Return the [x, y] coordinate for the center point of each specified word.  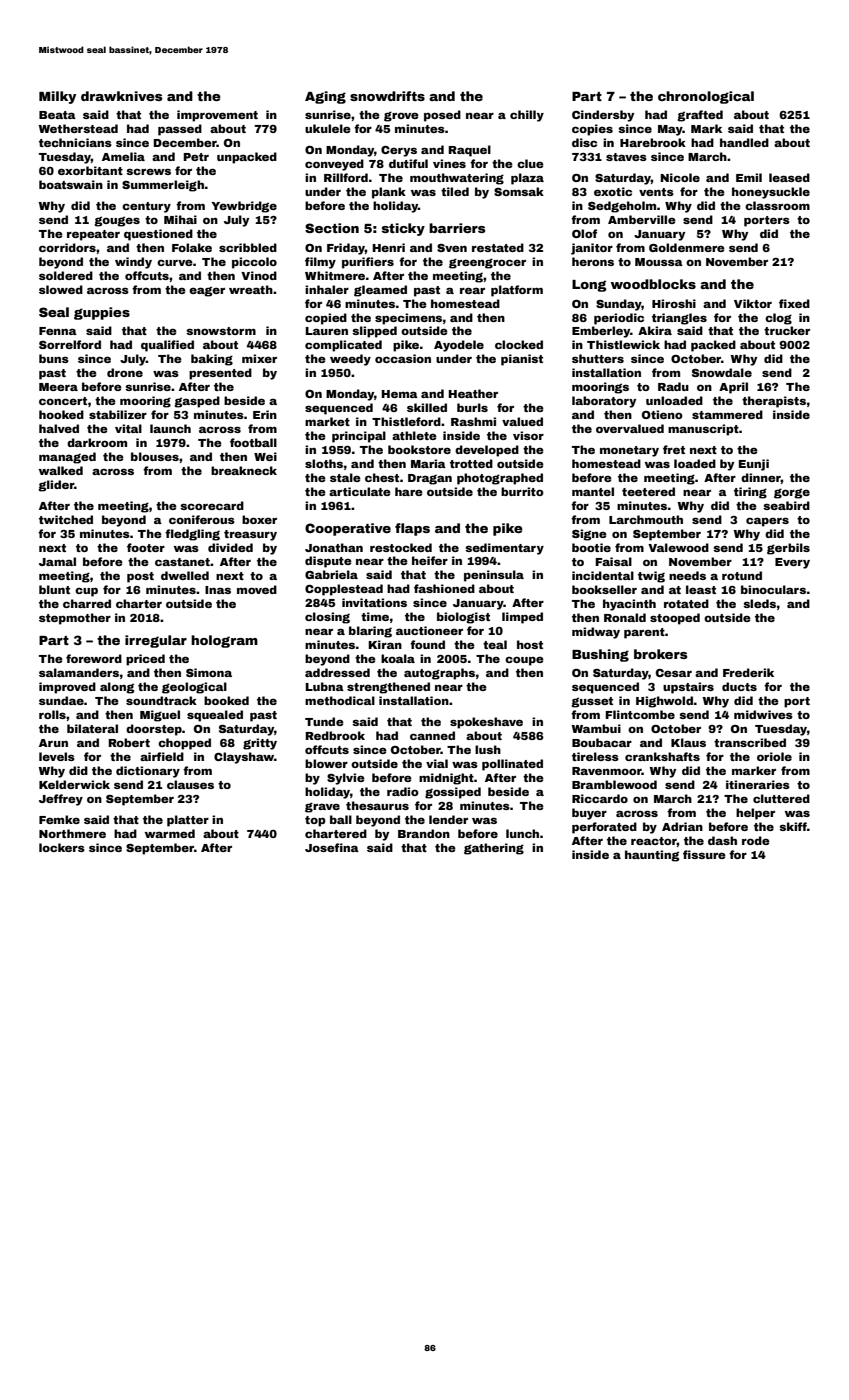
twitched [66, 519]
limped [522, 618]
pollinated [512, 765]
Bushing [600, 655]
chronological [706, 97]
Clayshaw [244, 758]
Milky [57, 97]
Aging [325, 97]
